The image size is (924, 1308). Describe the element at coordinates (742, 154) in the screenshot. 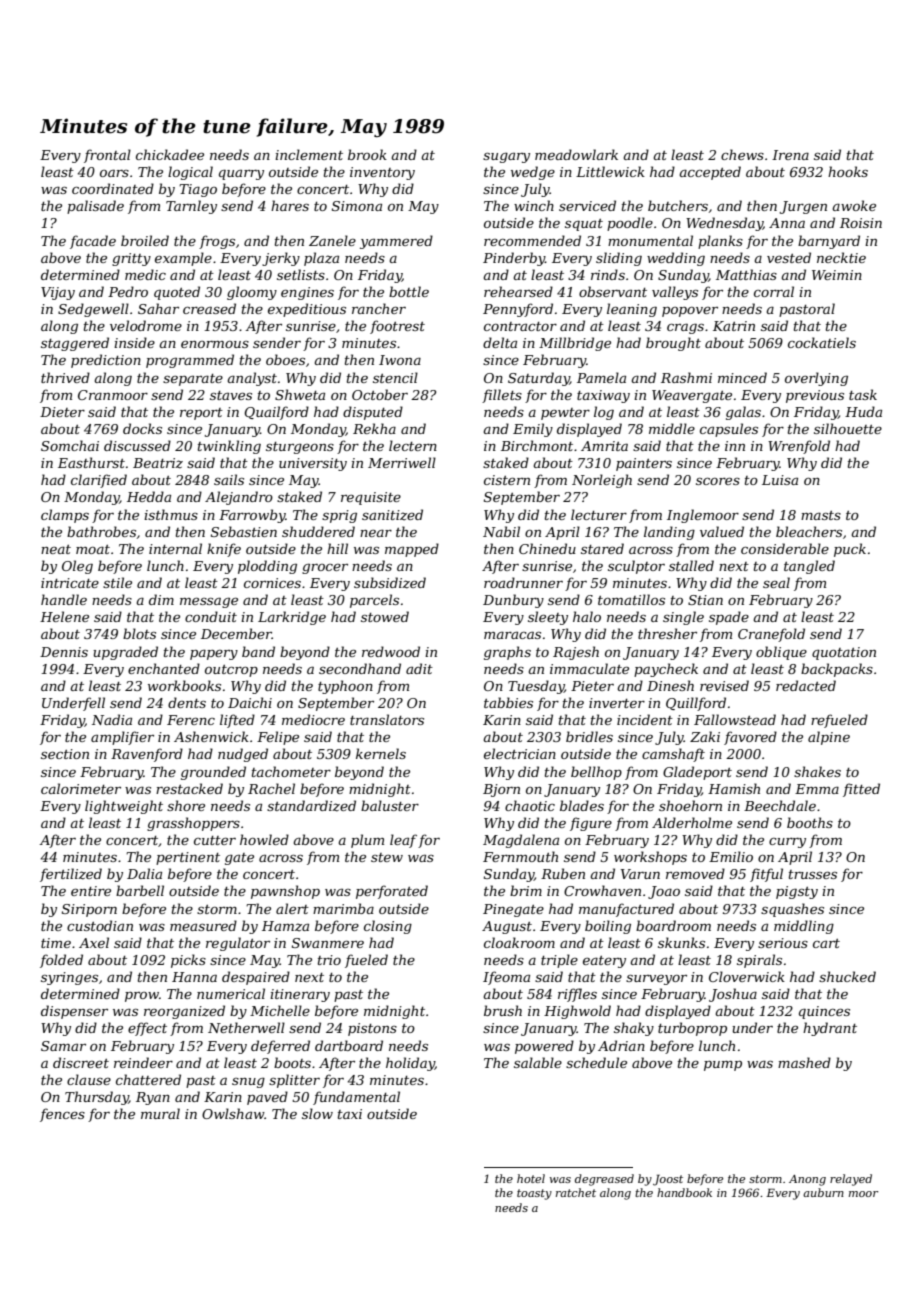

I see `chews` at that location.
